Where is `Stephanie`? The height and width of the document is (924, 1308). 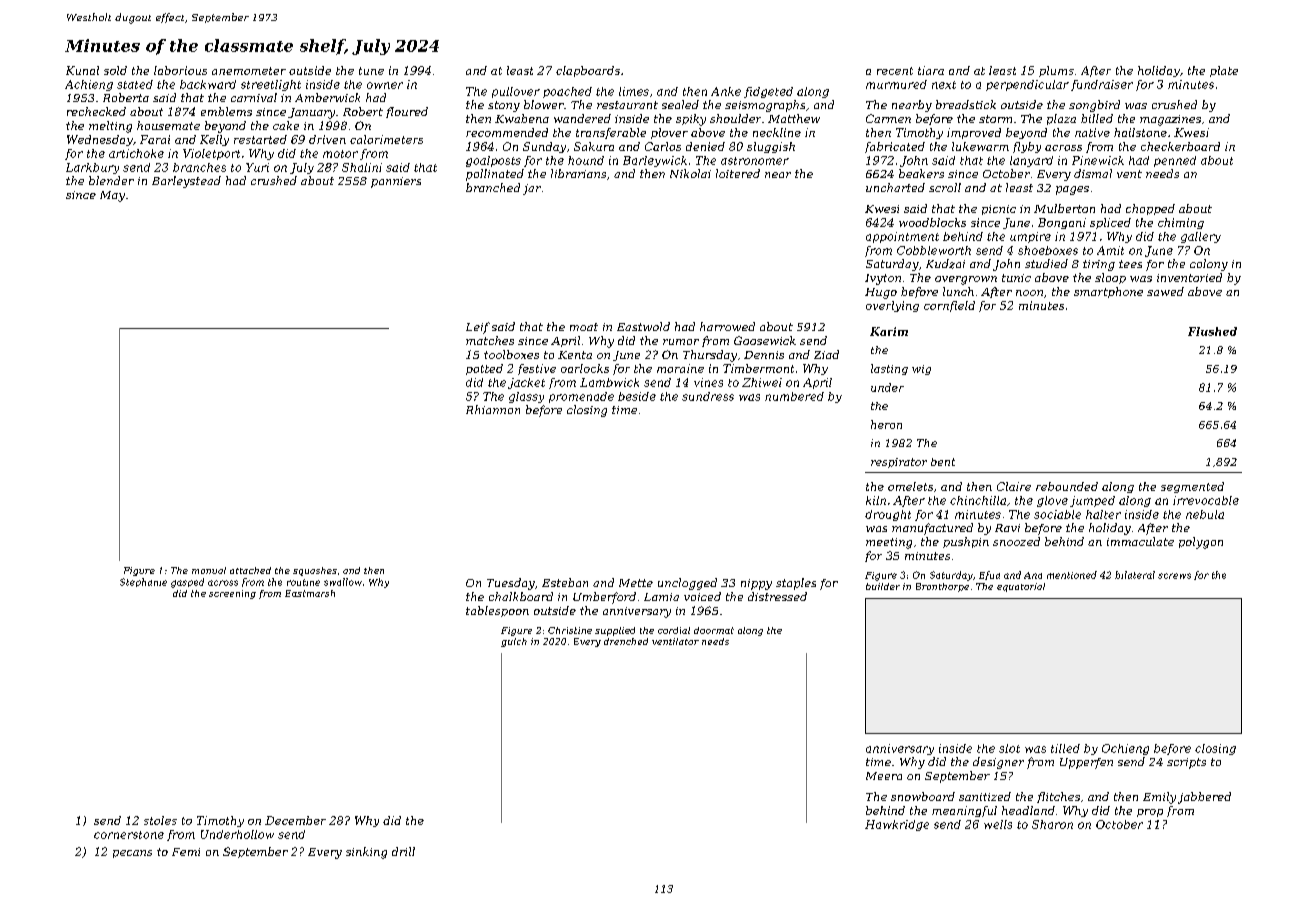 Stephanie is located at coordinates (143, 582).
